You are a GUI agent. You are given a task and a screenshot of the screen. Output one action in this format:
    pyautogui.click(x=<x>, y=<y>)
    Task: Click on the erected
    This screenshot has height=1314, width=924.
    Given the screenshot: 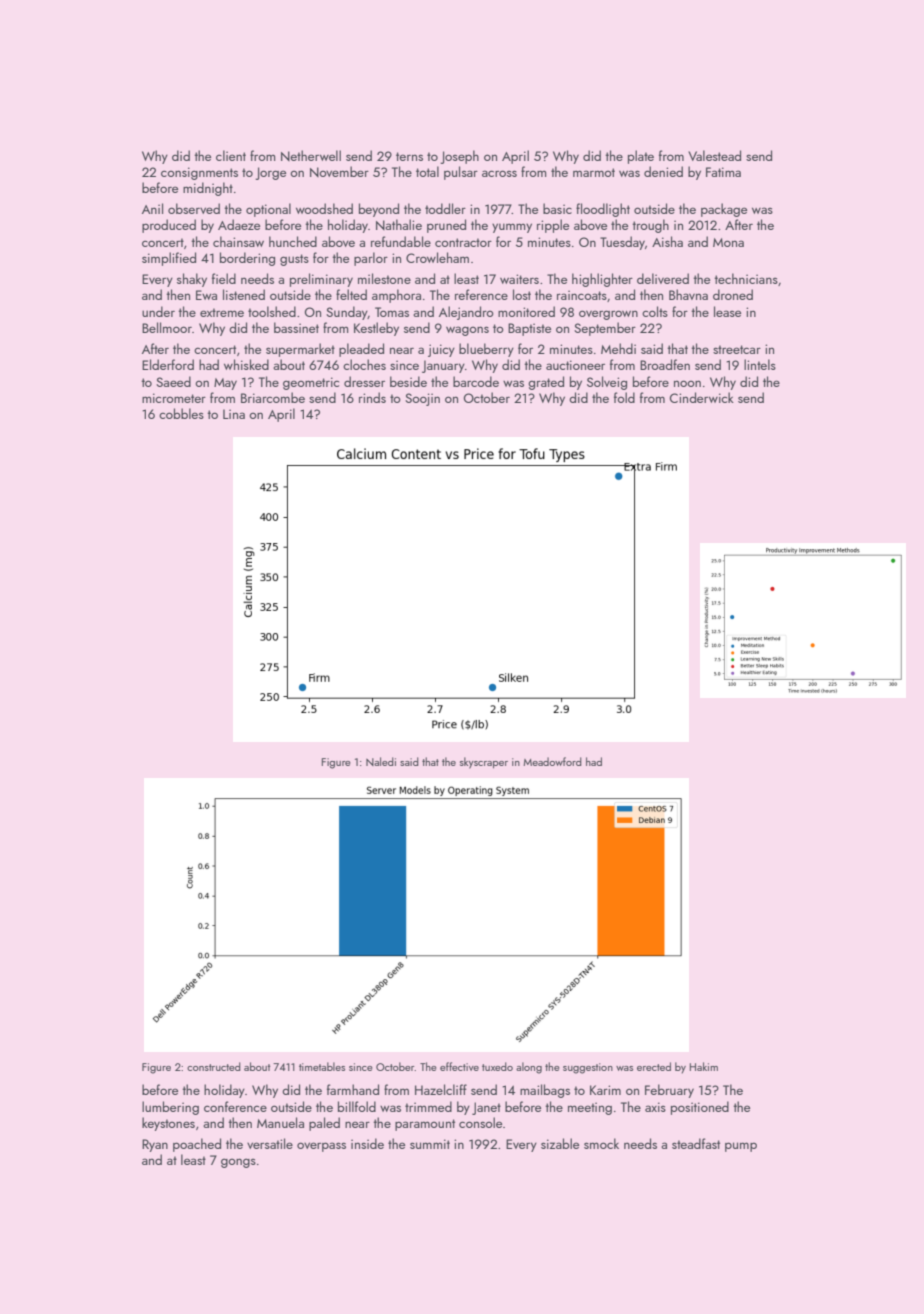 What is the action you would take?
    pyautogui.click(x=654, y=1066)
